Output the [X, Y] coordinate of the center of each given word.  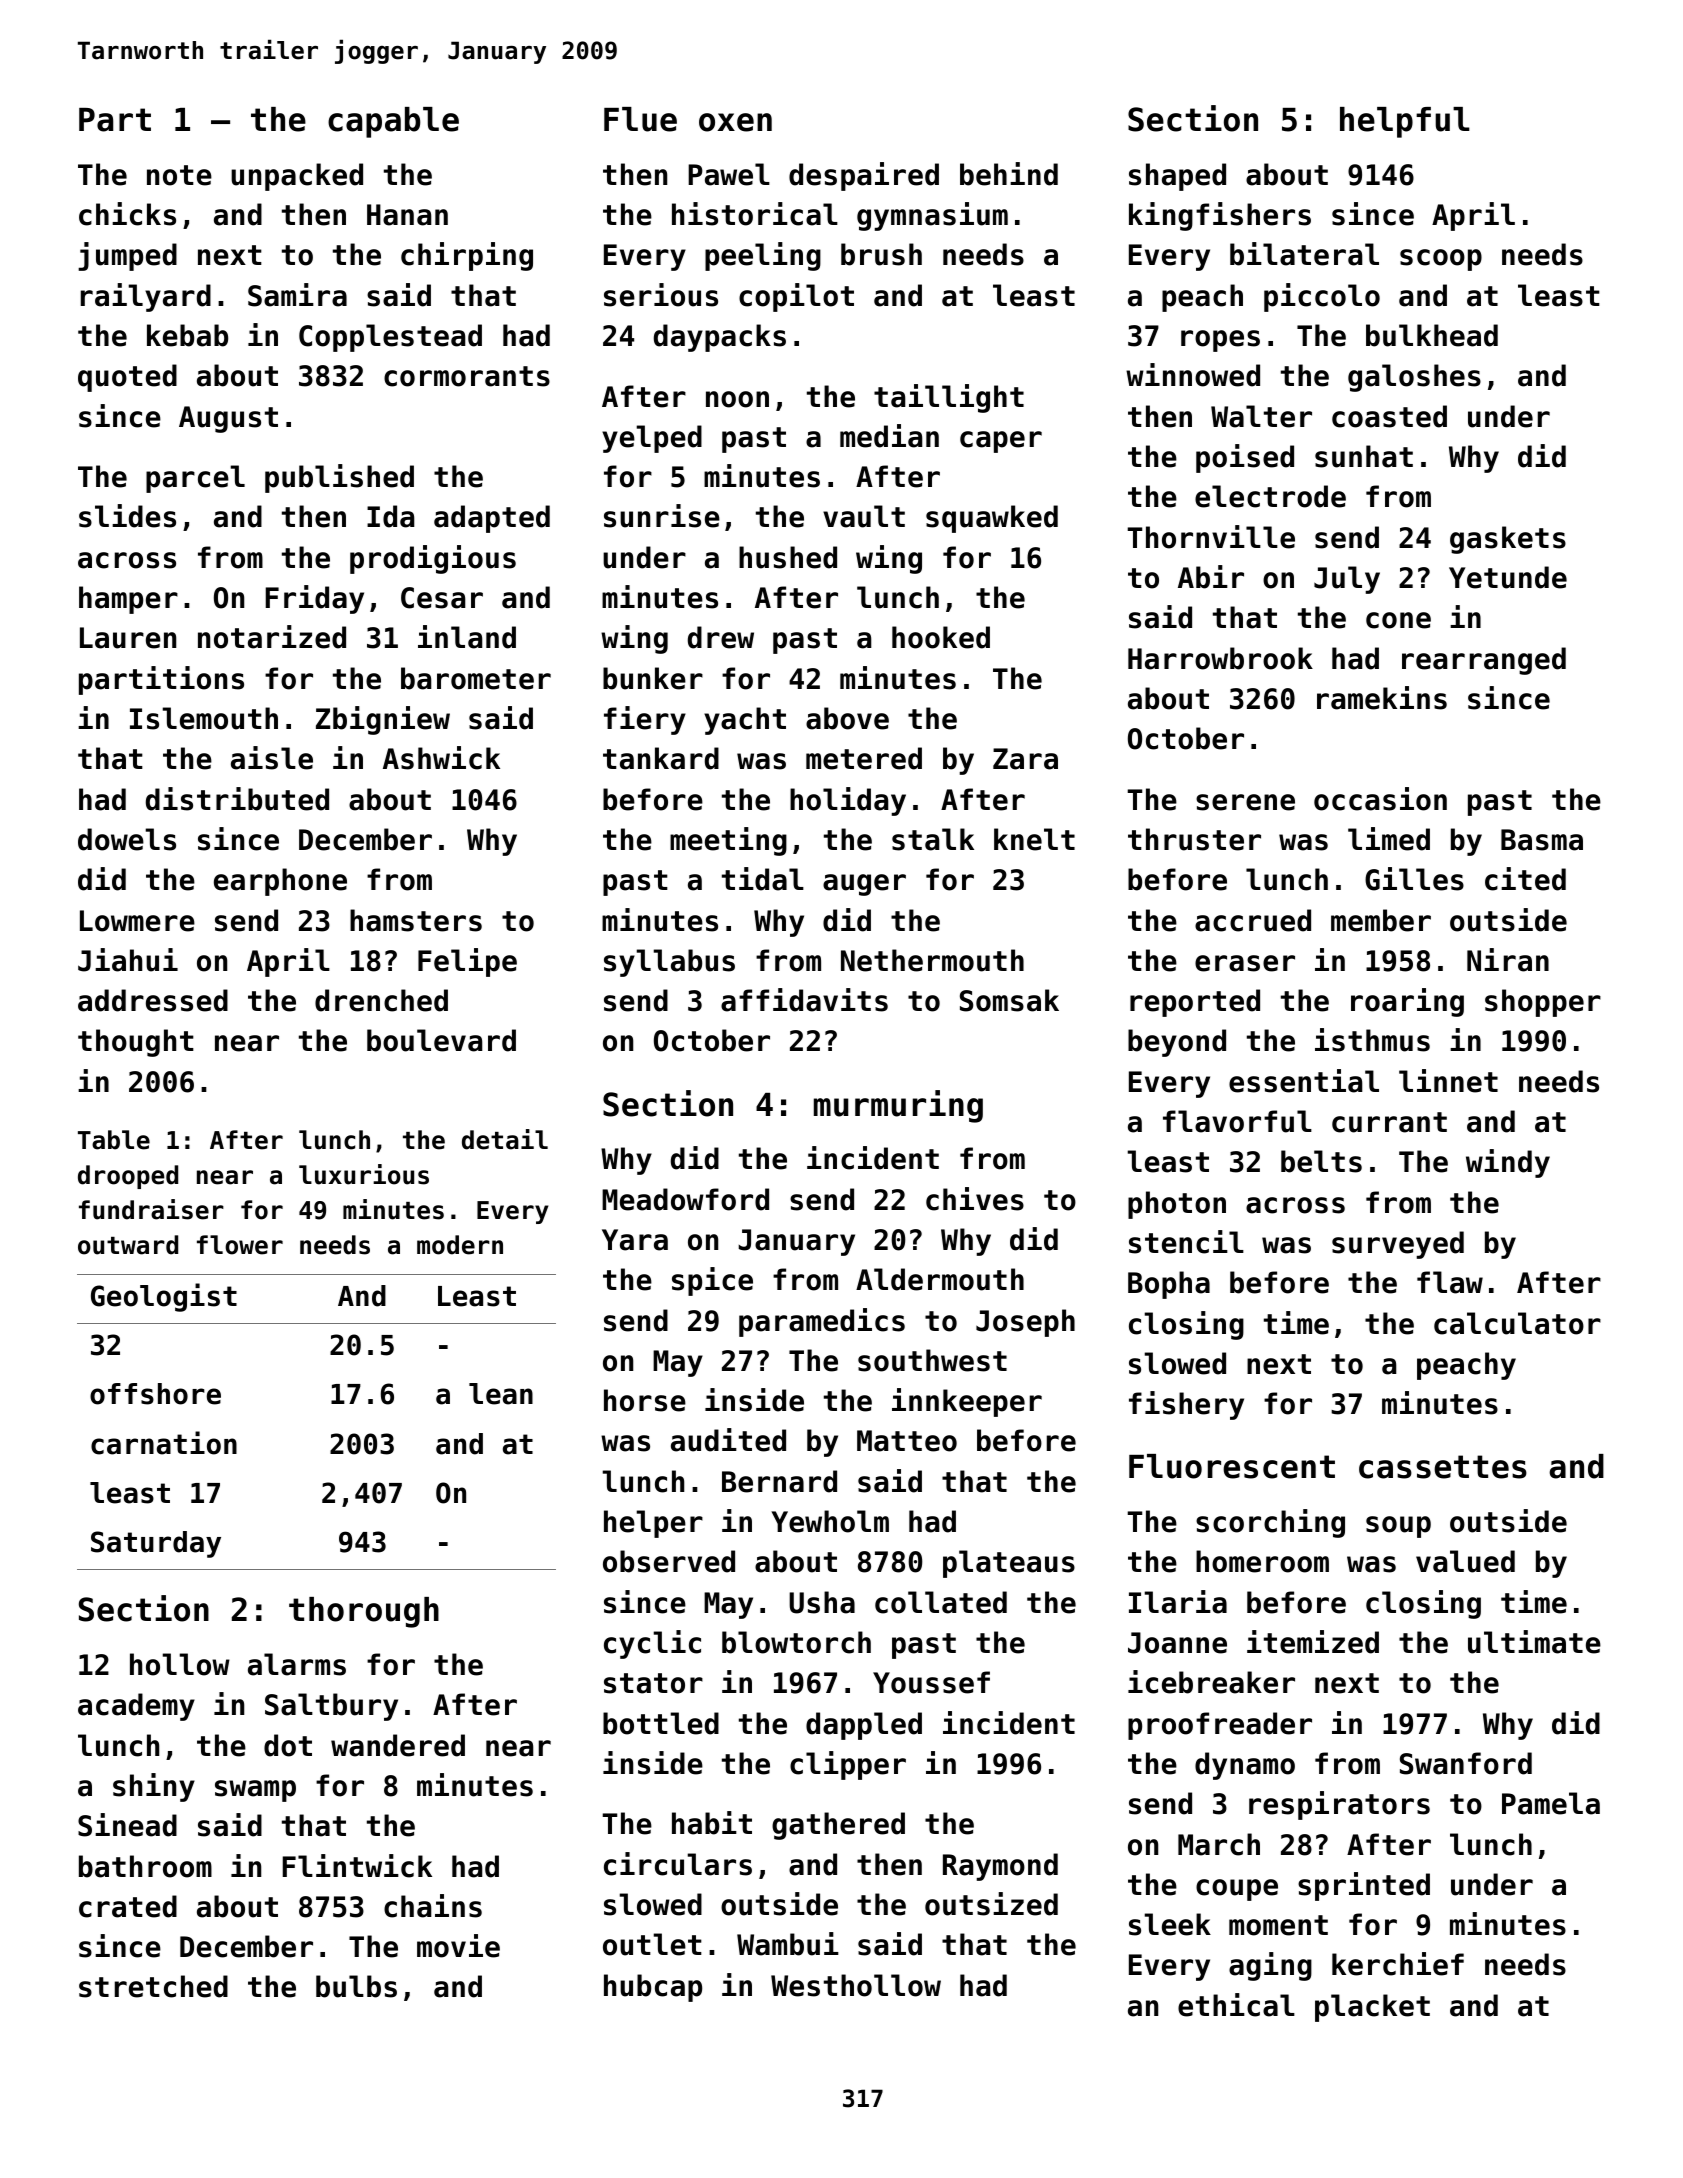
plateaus [1009, 1564]
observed [669, 1561]
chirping [467, 256]
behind [1009, 174]
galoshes [1414, 378]
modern [460, 1245]
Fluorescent [1232, 1466]
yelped [652, 439]
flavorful [1237, 1121]
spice [712, 1281]
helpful [1405, 122]
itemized [1313, 1642]
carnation [164, 1443]
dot [288, 1745]
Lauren [128, 638]
